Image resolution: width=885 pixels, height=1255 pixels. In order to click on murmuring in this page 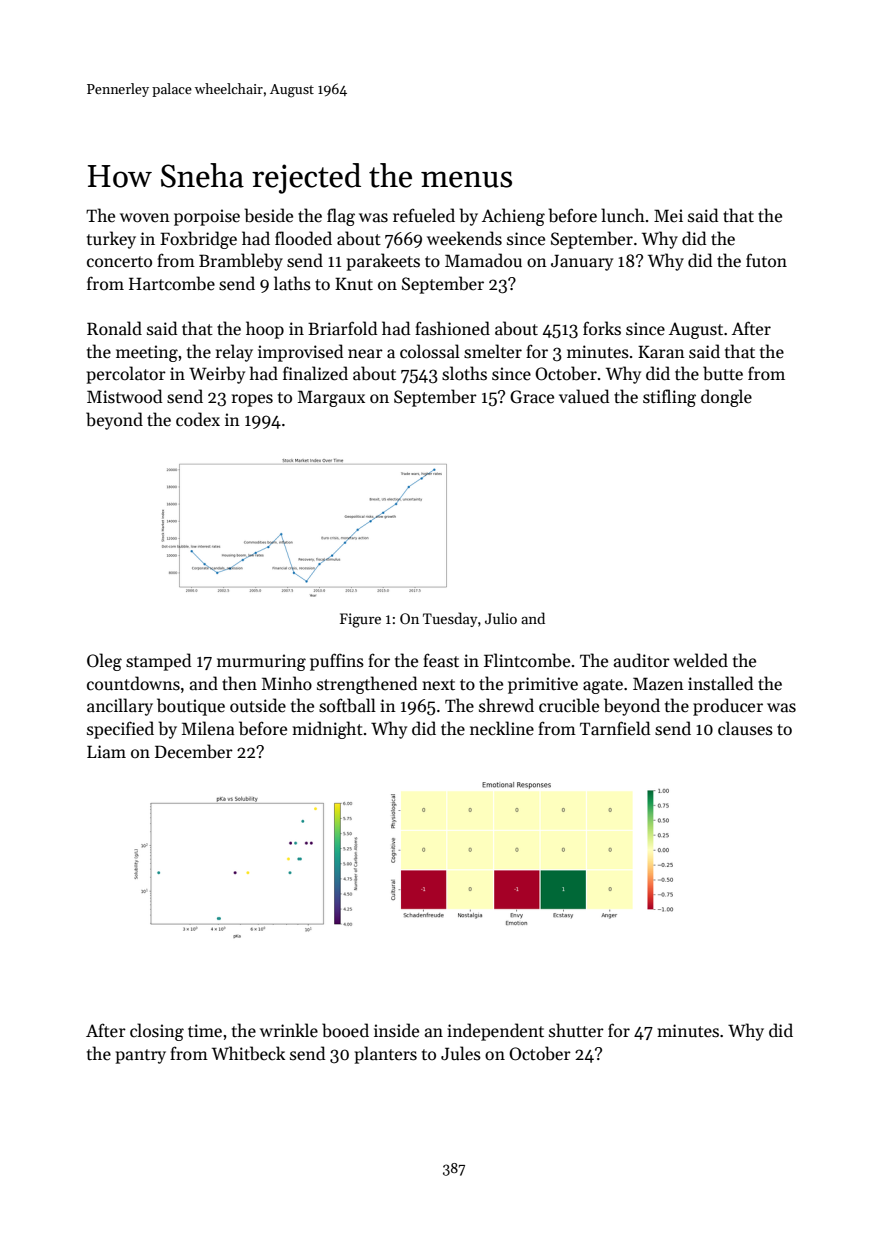, I will do `click(261, 662)`.
